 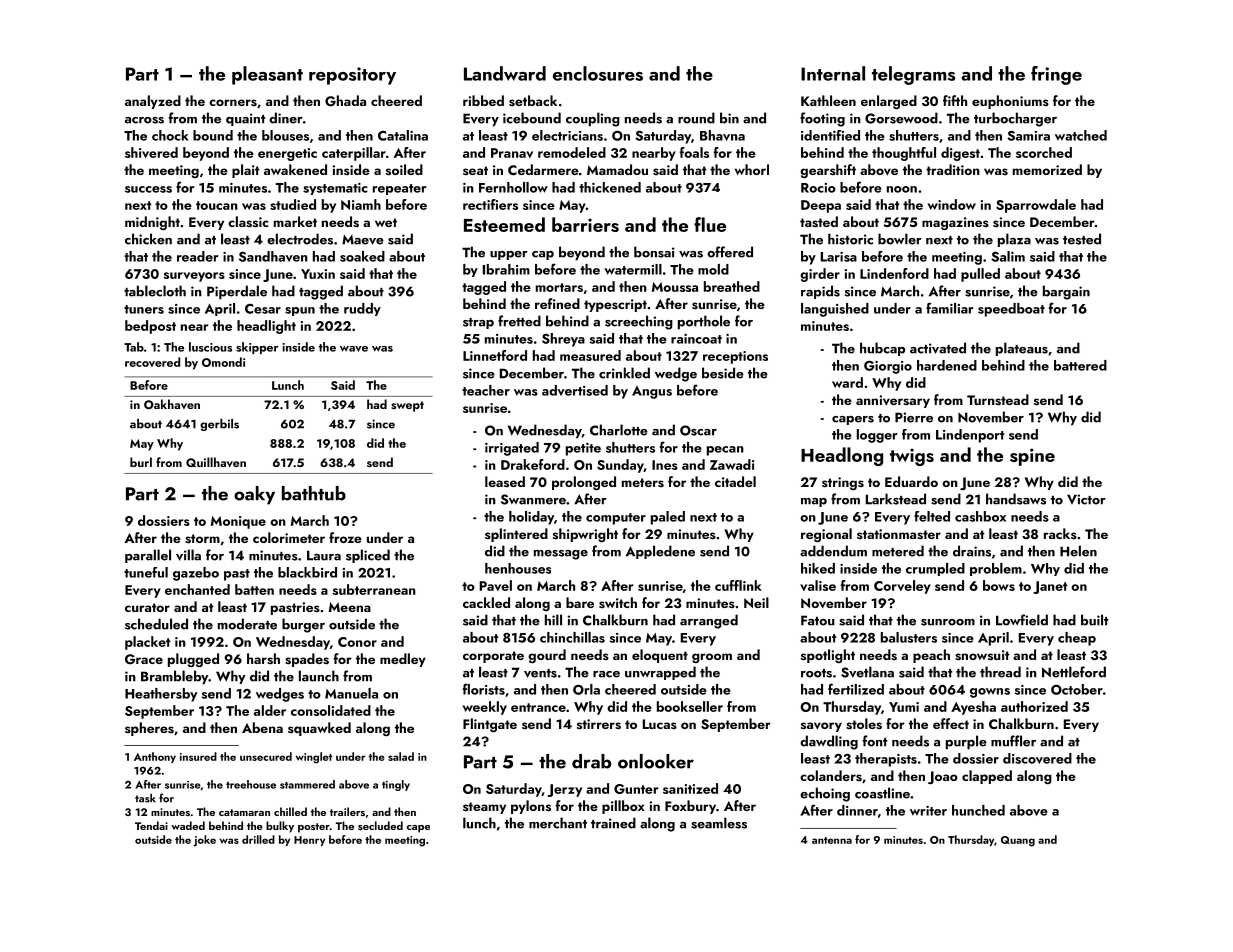 What do you see at coordinates (1080, 365) in the image?
I see `battered` at bounding box center [1080, 365].
